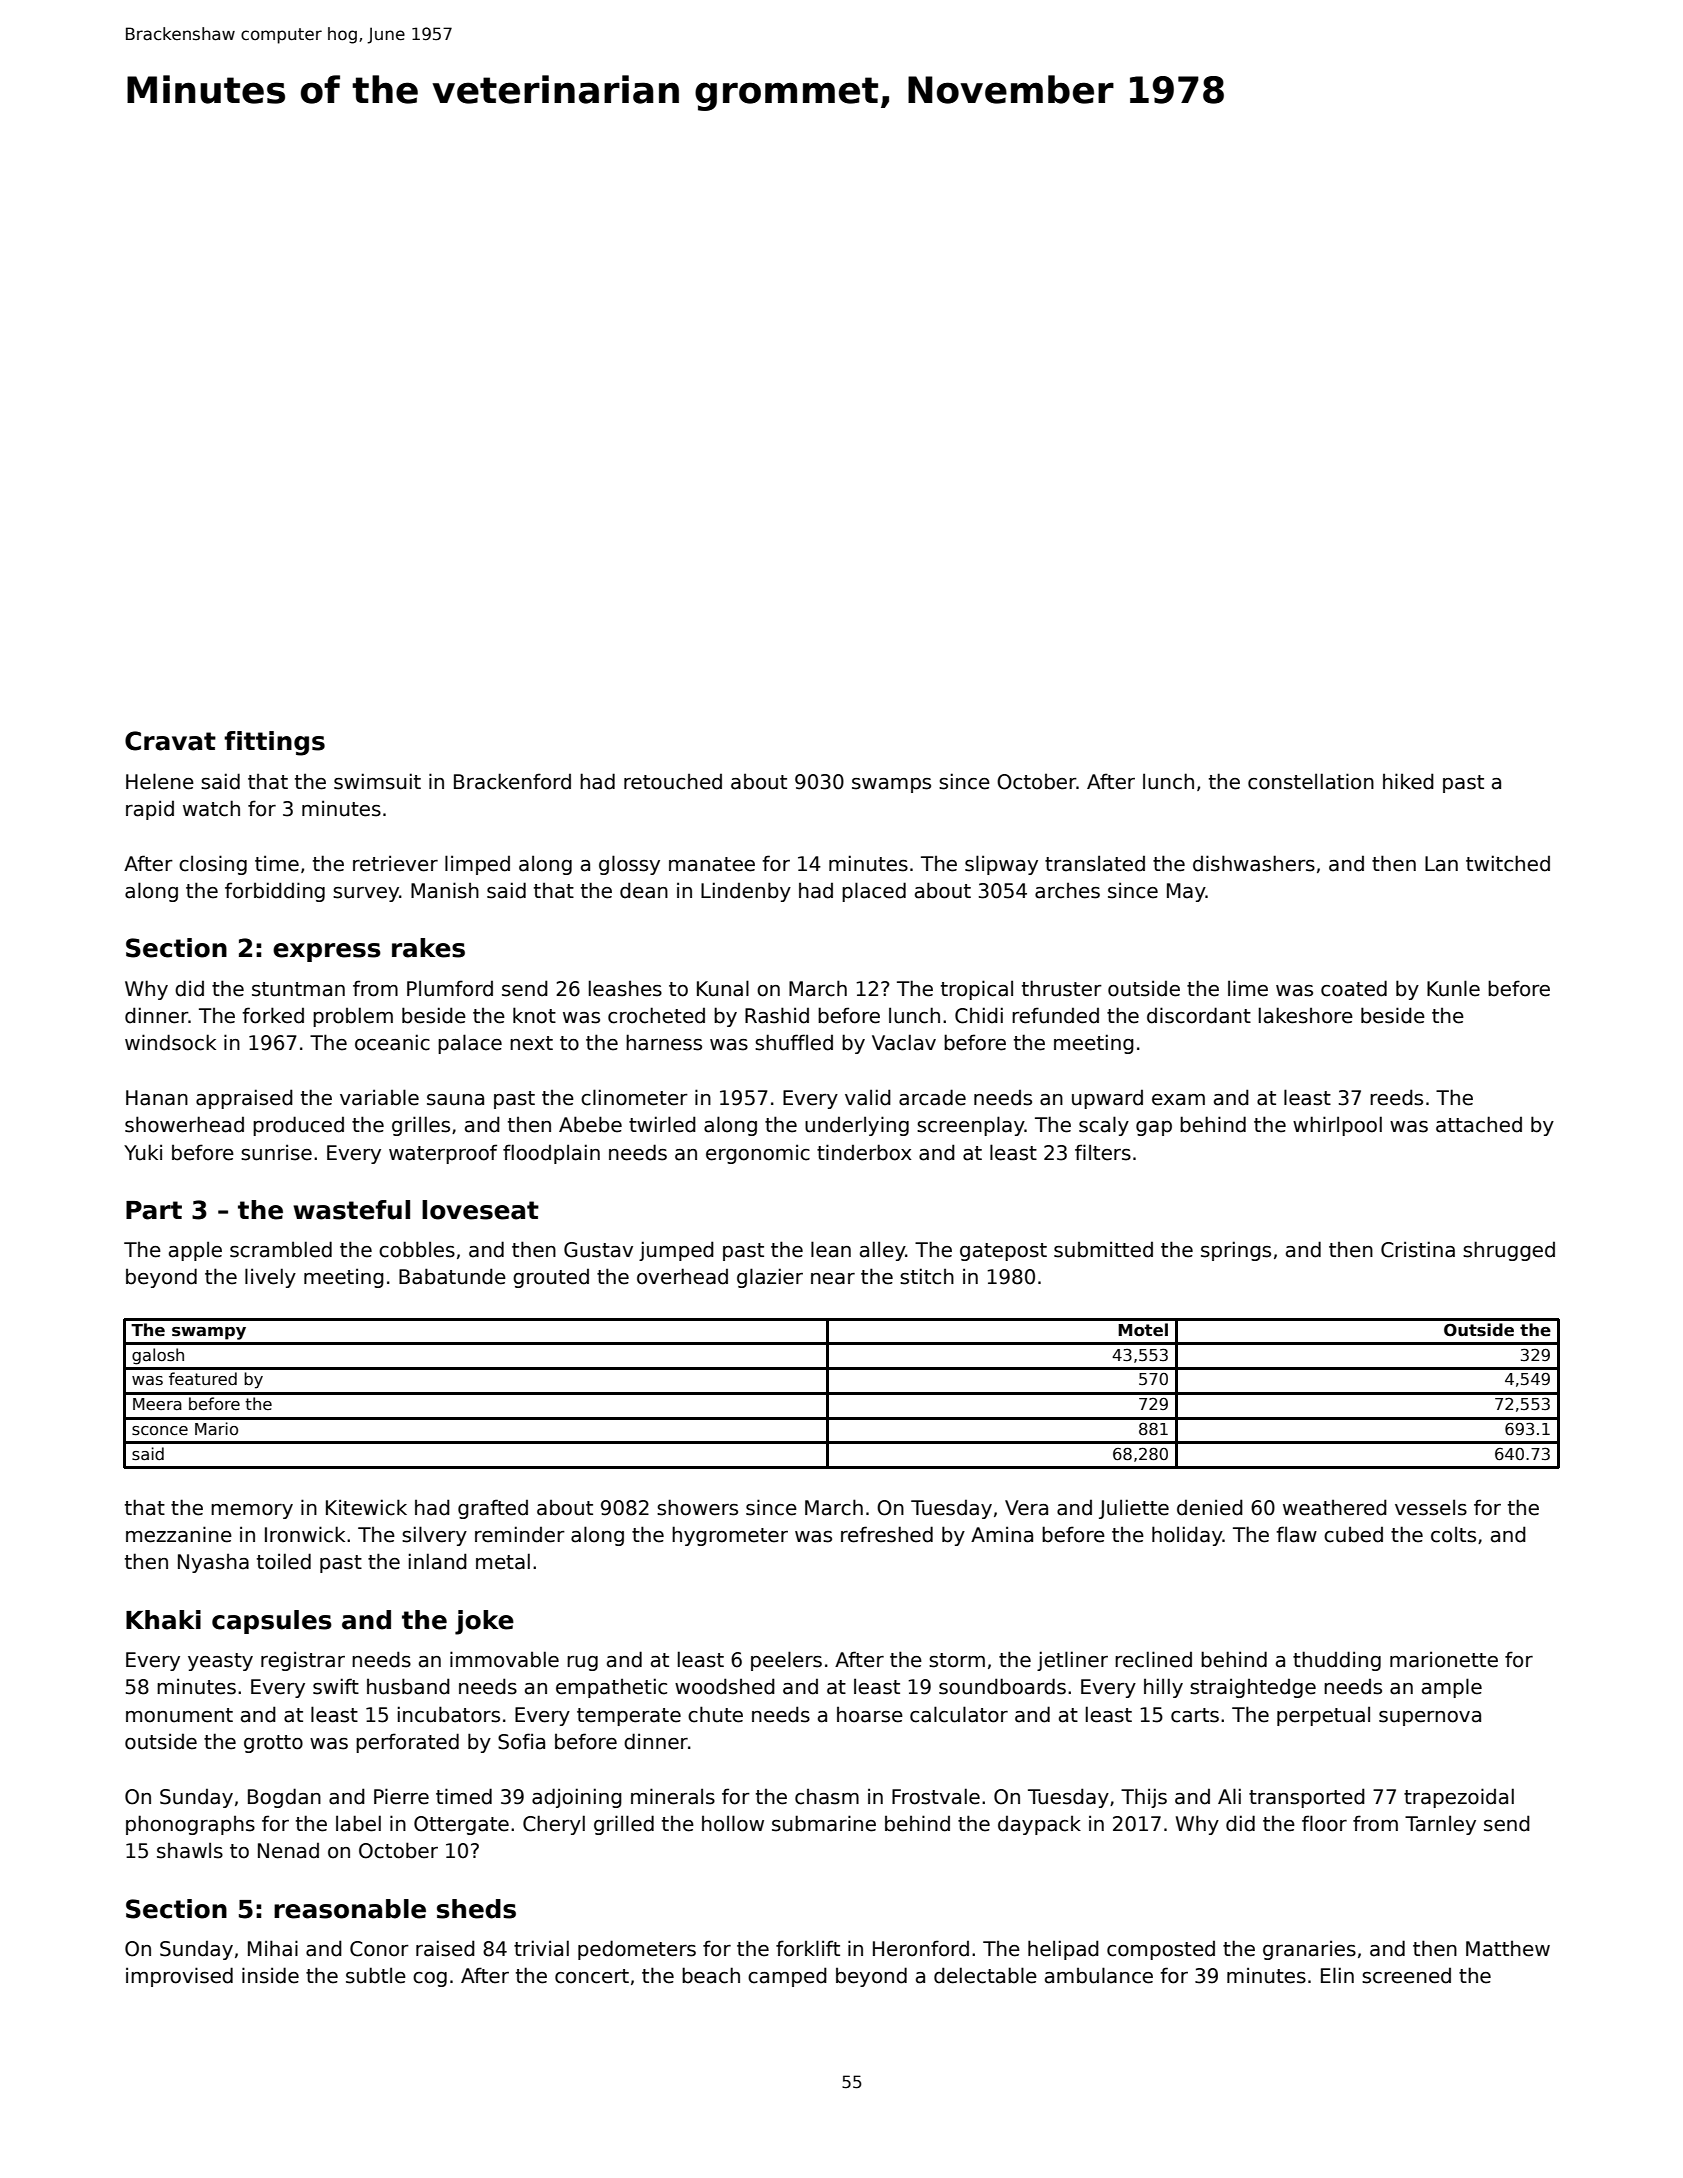 The width and height of the screenshot is (1683, 2178). What do you see at coordinates (274, 743) in the screenshot?
I see `fittings` at bounding box center [274, 743].
